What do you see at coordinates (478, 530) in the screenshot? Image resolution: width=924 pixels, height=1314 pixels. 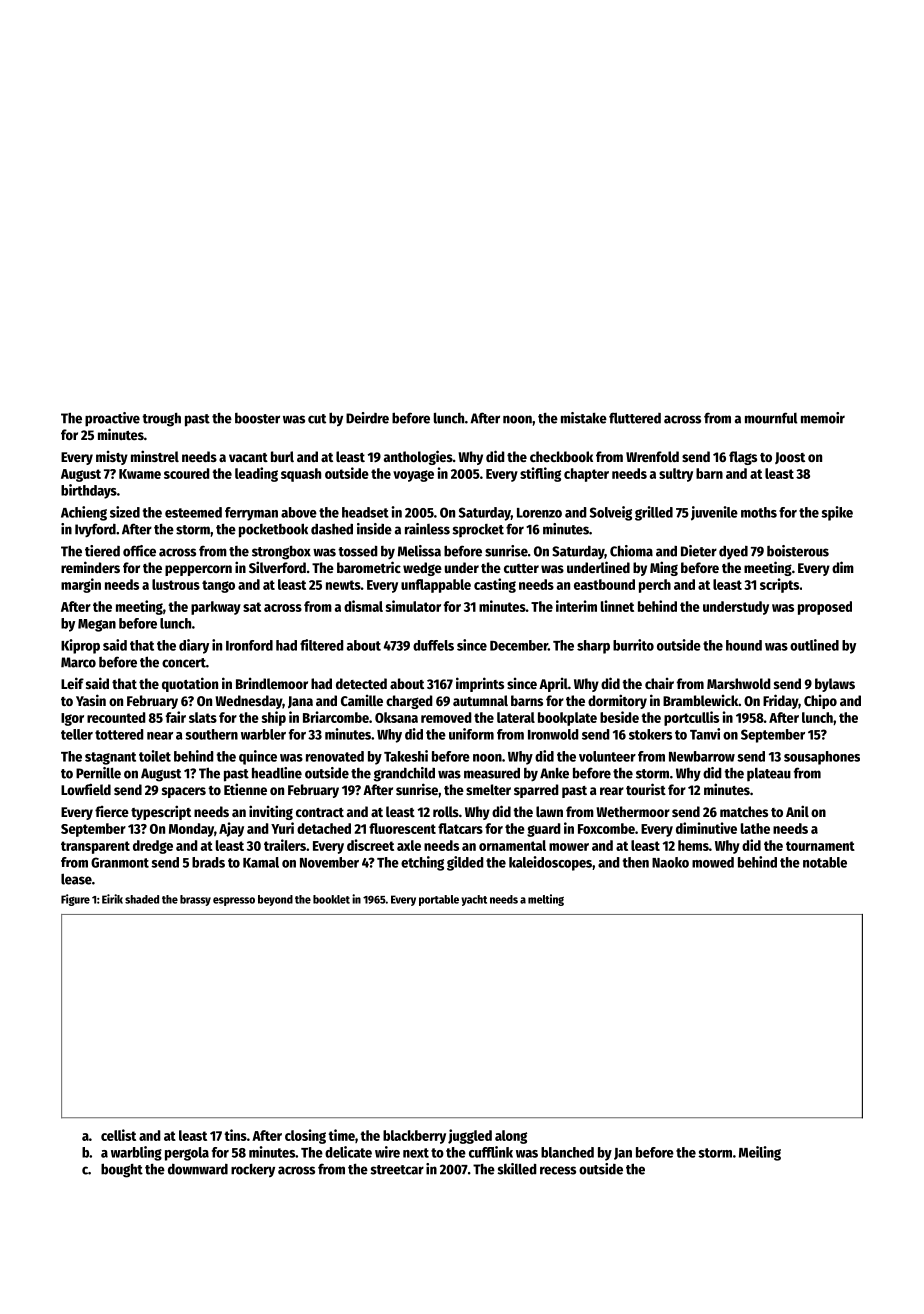 I see `sprocket` at bounding box center [478, 530].
